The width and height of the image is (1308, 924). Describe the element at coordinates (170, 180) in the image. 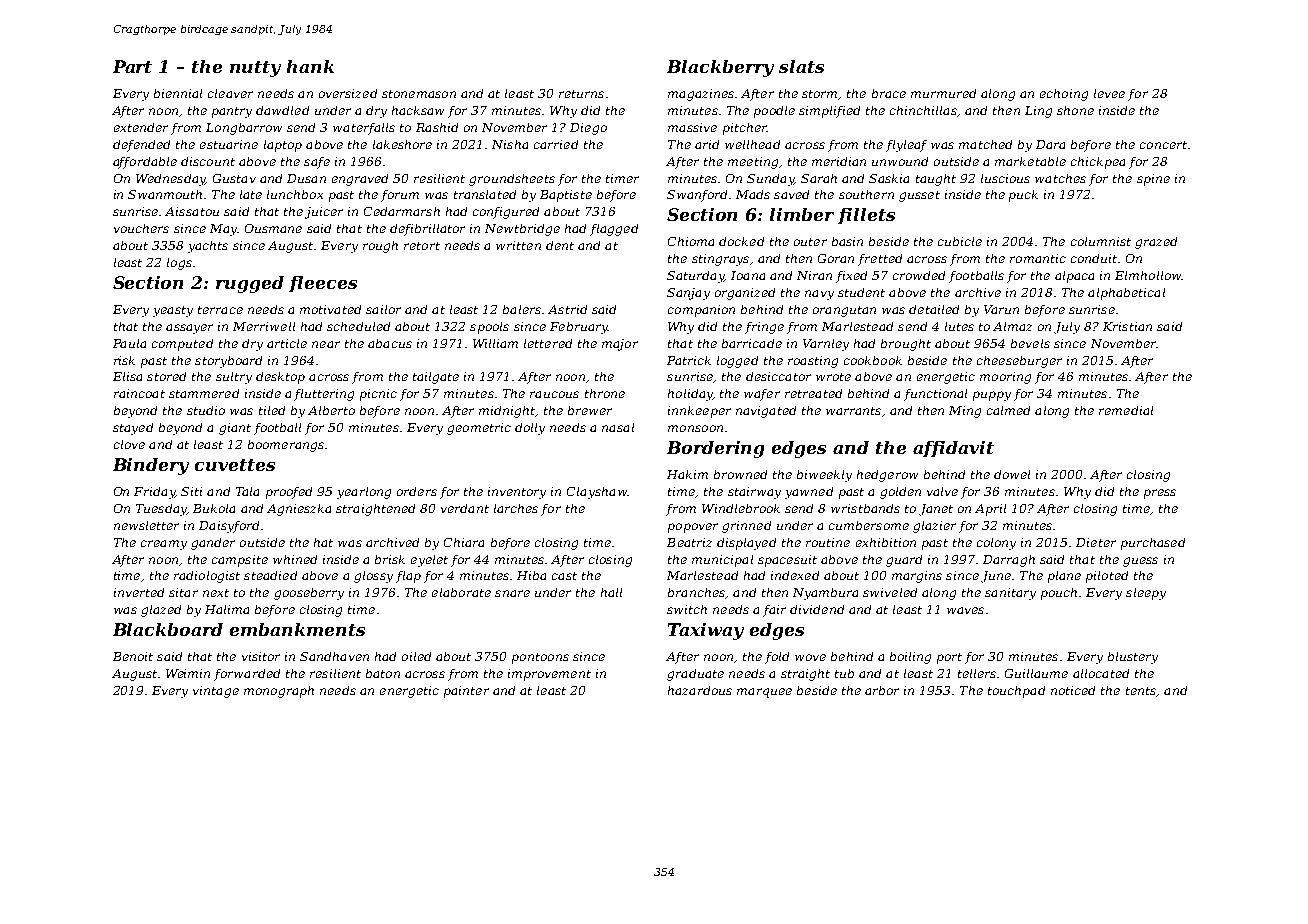

I see `Wednesday` at that location.
